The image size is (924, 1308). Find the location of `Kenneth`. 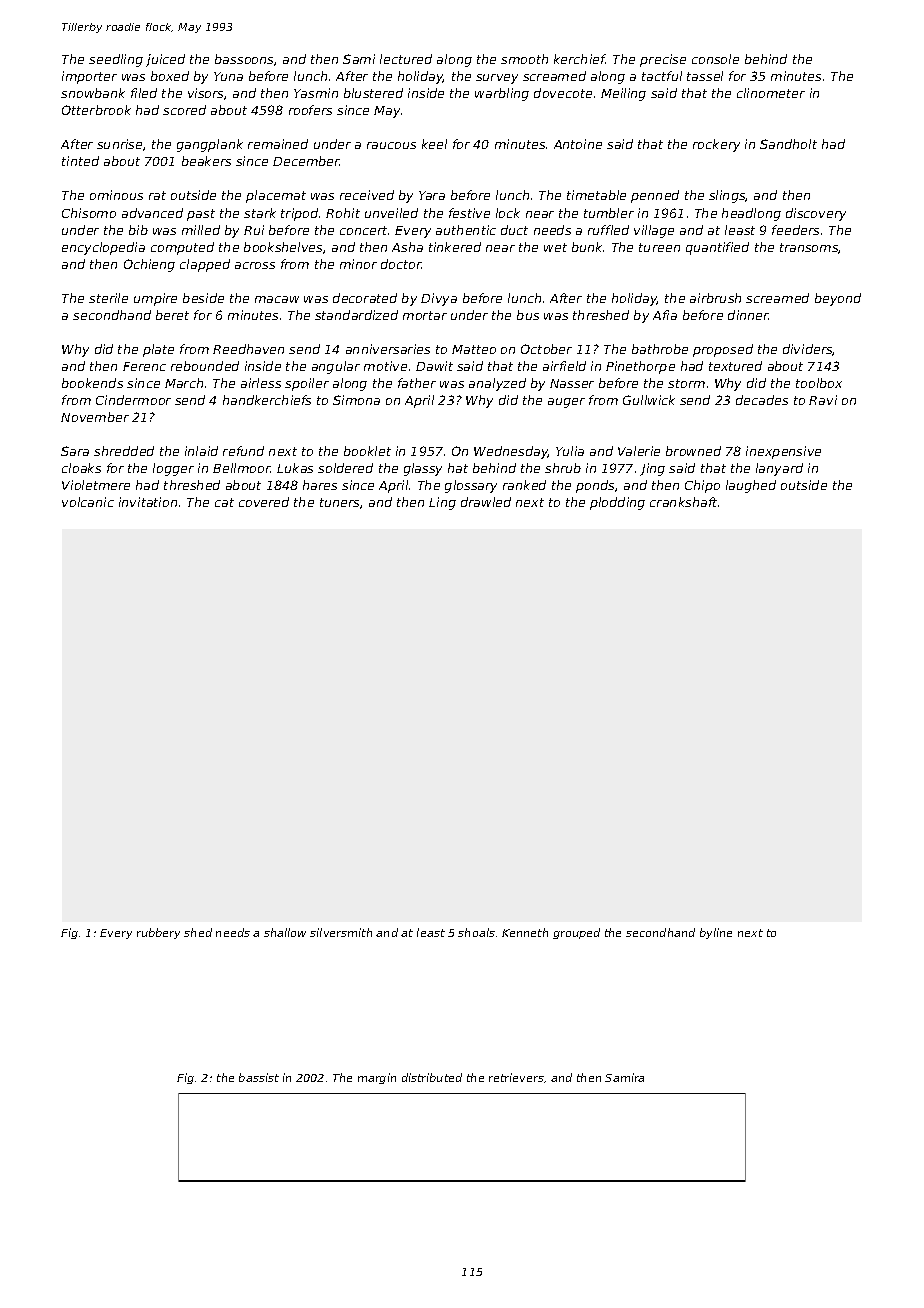

Kenneth is located at coordinates (525, 932).
